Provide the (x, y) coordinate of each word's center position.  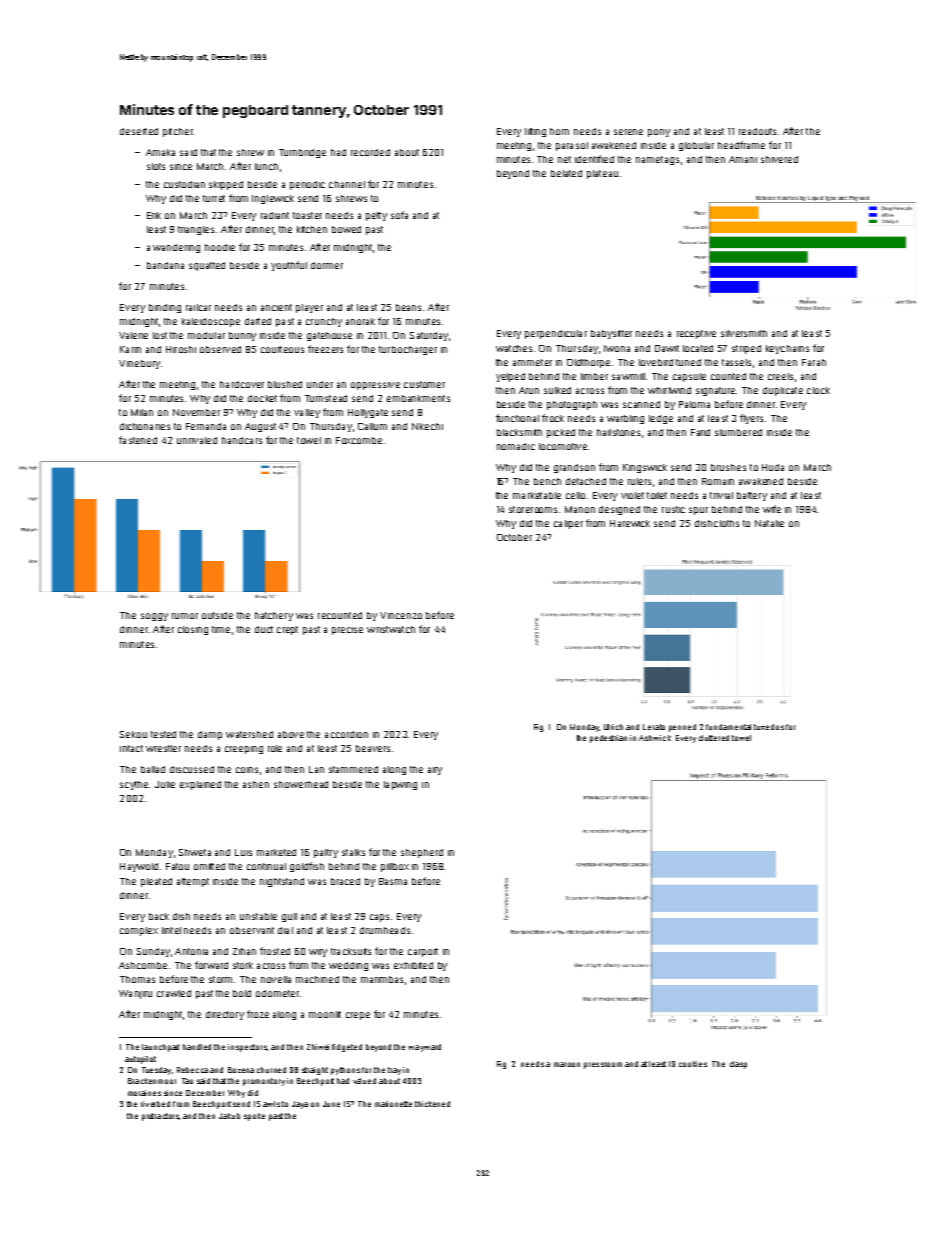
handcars (242, 440)
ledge (661, 419)
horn (559, 131)
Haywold (139, 867)
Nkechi (427, 426)
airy (435, 771)
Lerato (654, 727)
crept (287, 630)
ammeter (532, 362)
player (309, 308)
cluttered (714, 738)
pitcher (178, 132)
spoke (254, 1117)
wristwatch (391, 629)
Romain (718, 481)
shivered (779, 159)
